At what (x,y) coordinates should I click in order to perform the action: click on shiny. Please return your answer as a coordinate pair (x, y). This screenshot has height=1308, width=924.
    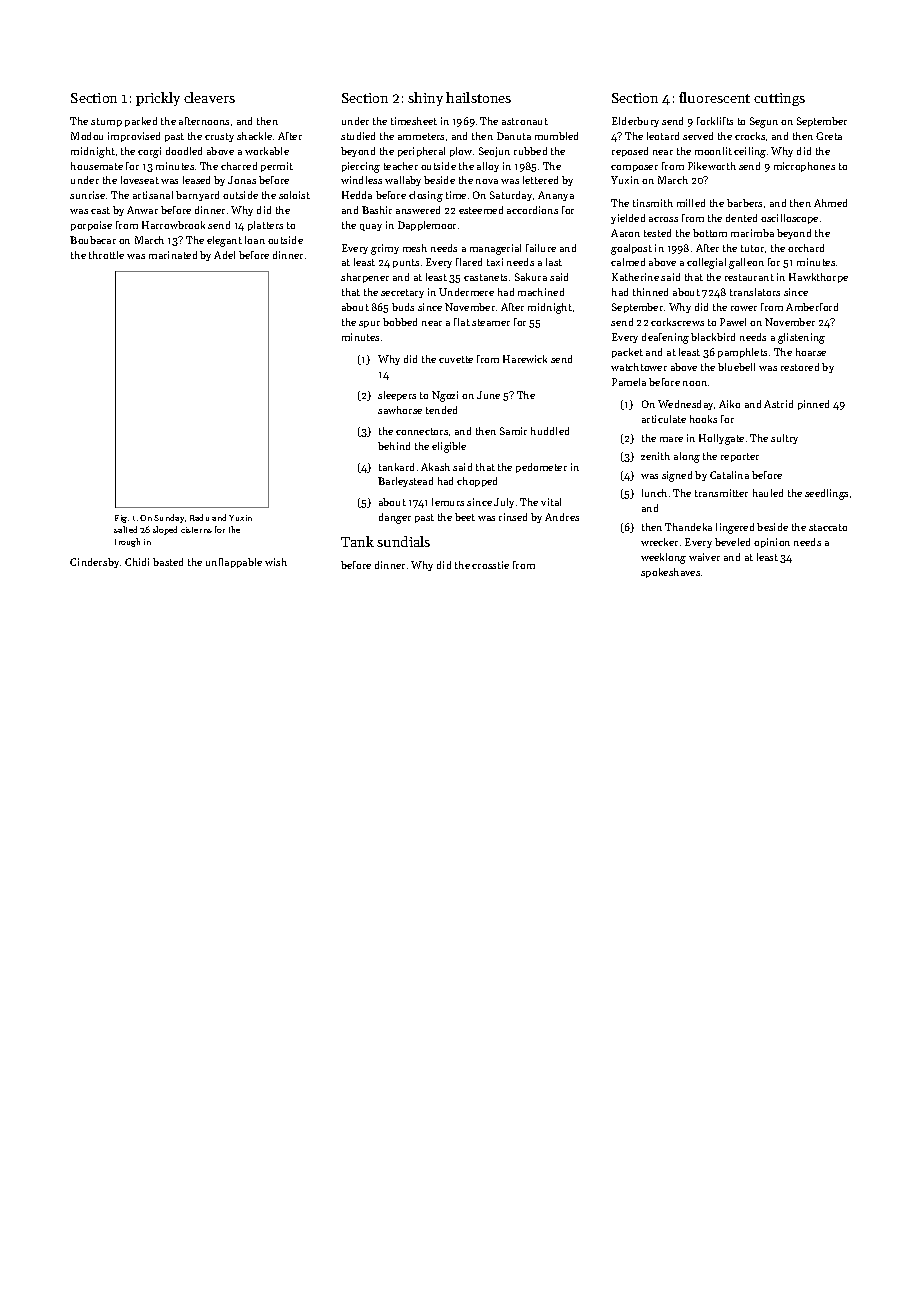
    Looking at the image, I should click on (425, 99).
